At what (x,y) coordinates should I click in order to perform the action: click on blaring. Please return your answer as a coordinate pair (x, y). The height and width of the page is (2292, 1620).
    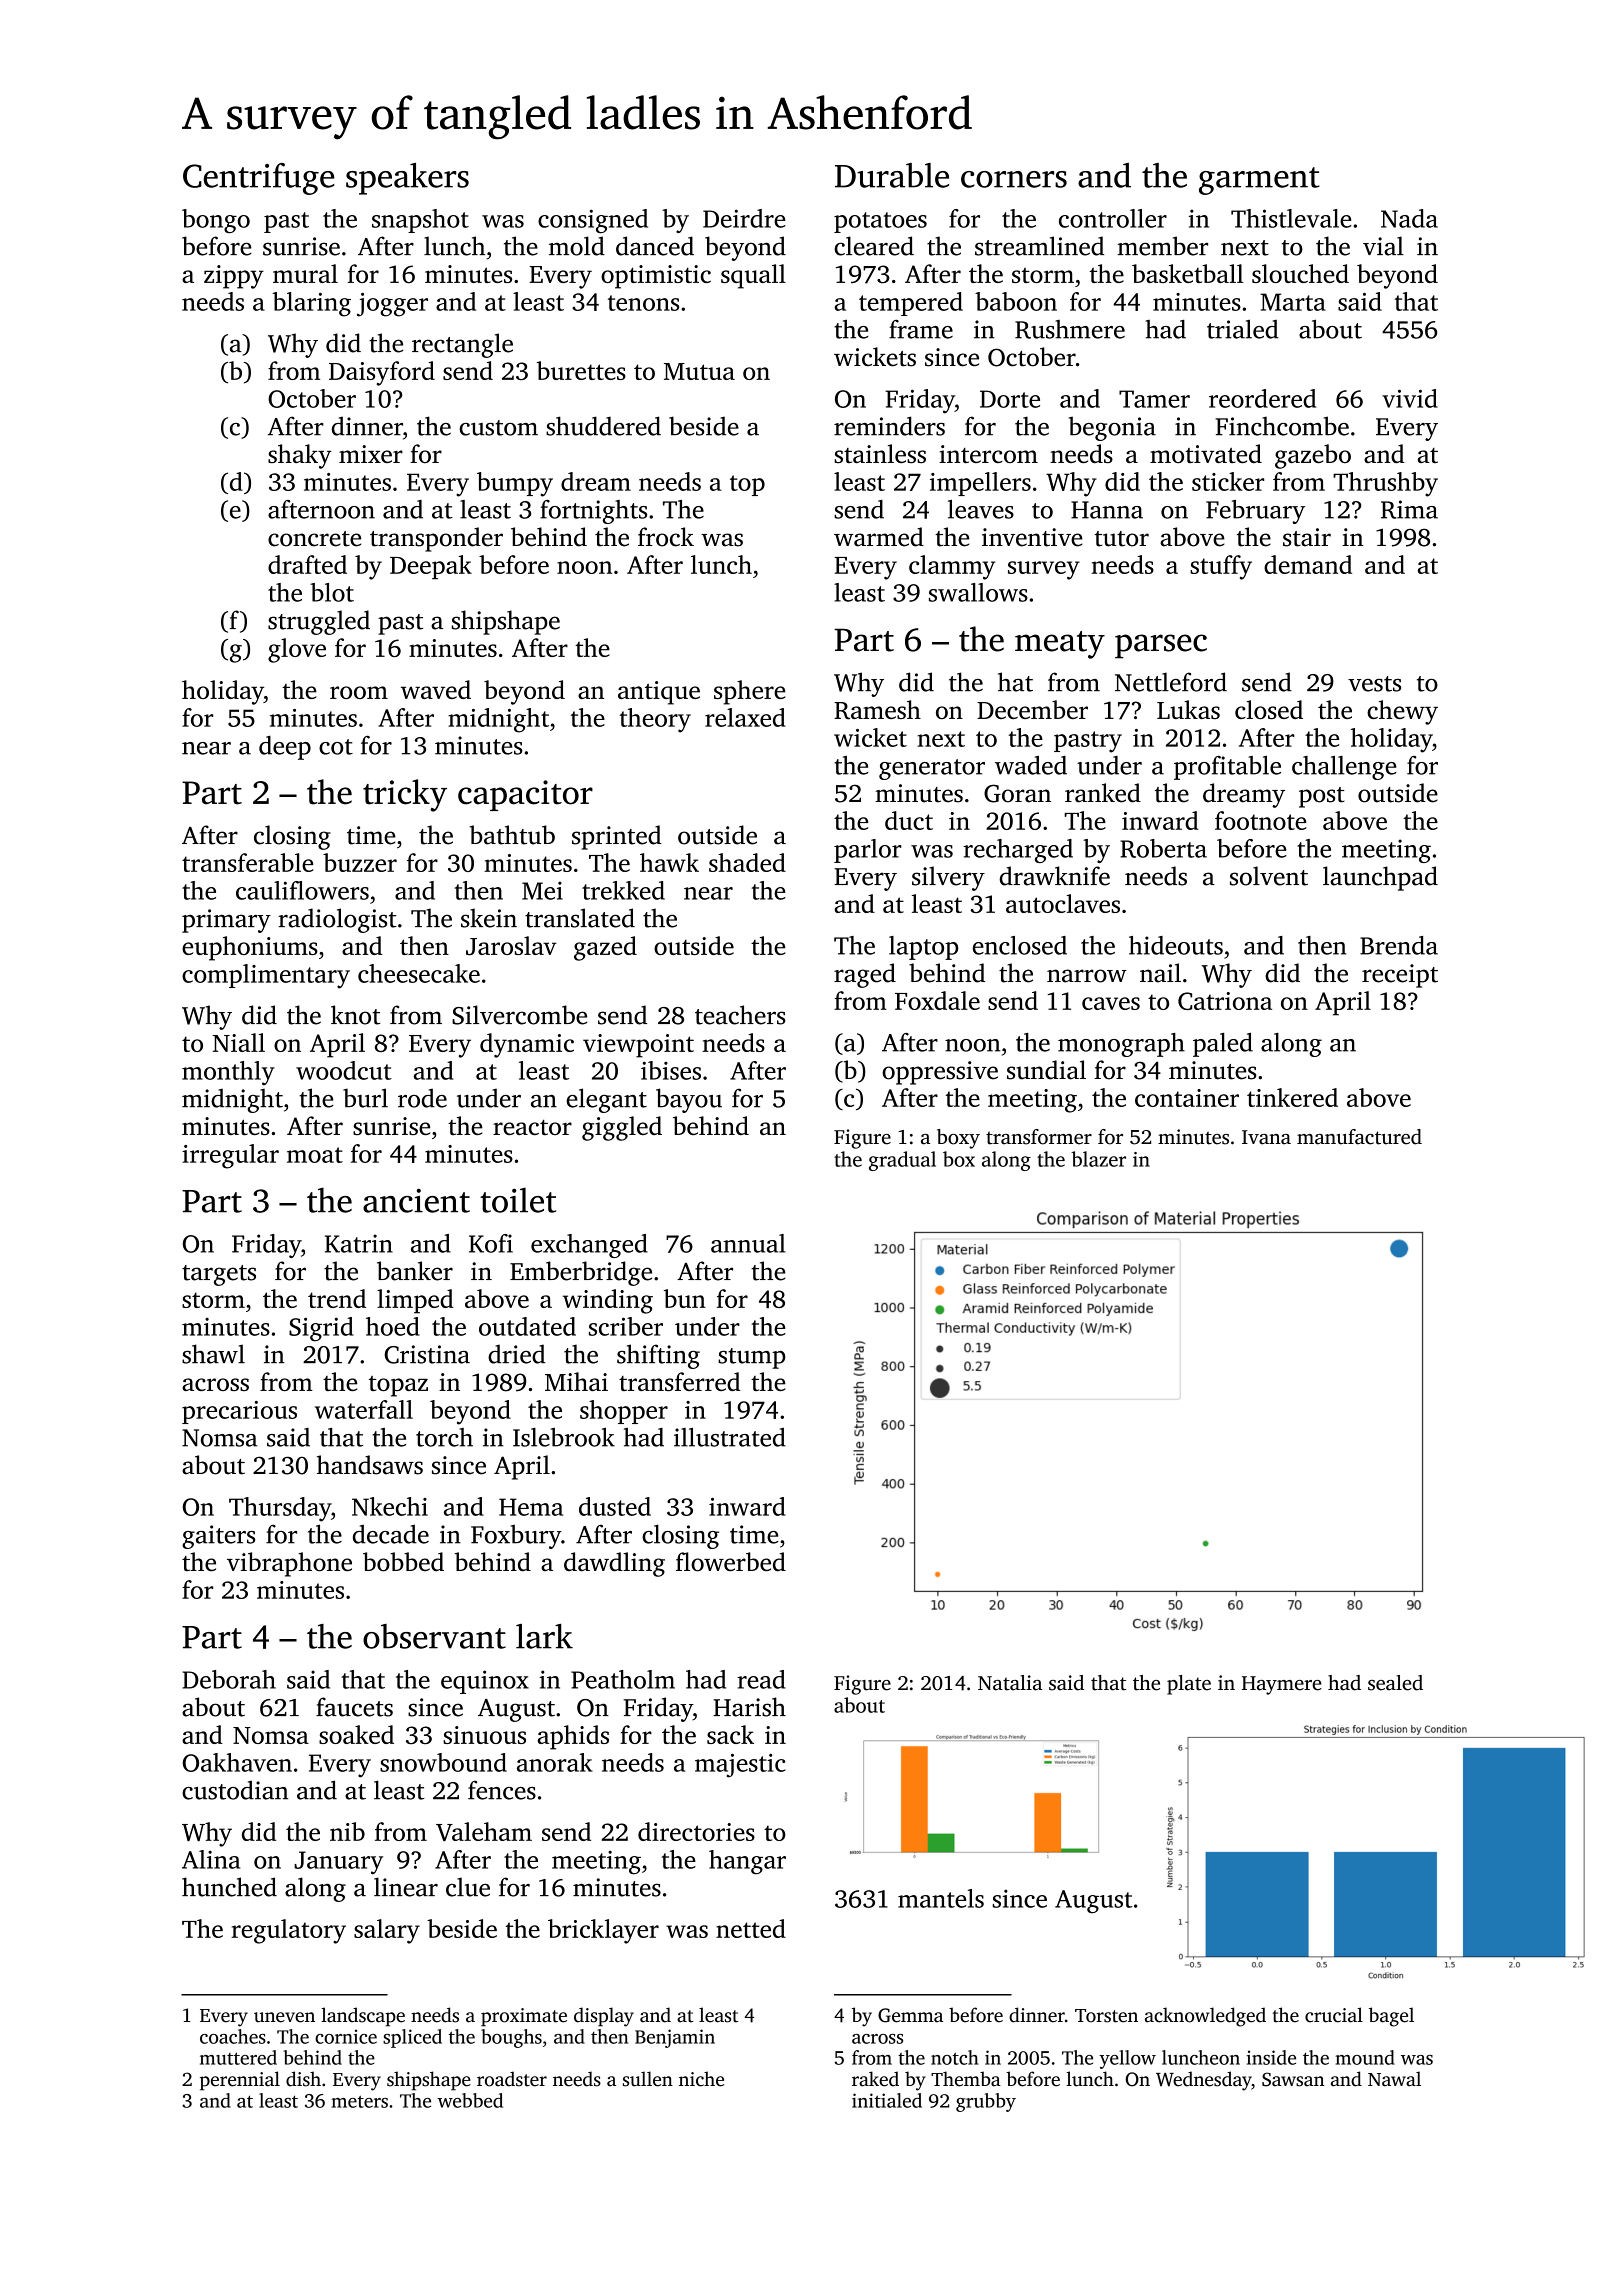
    Looking at the image, I should click on (311, 304).
